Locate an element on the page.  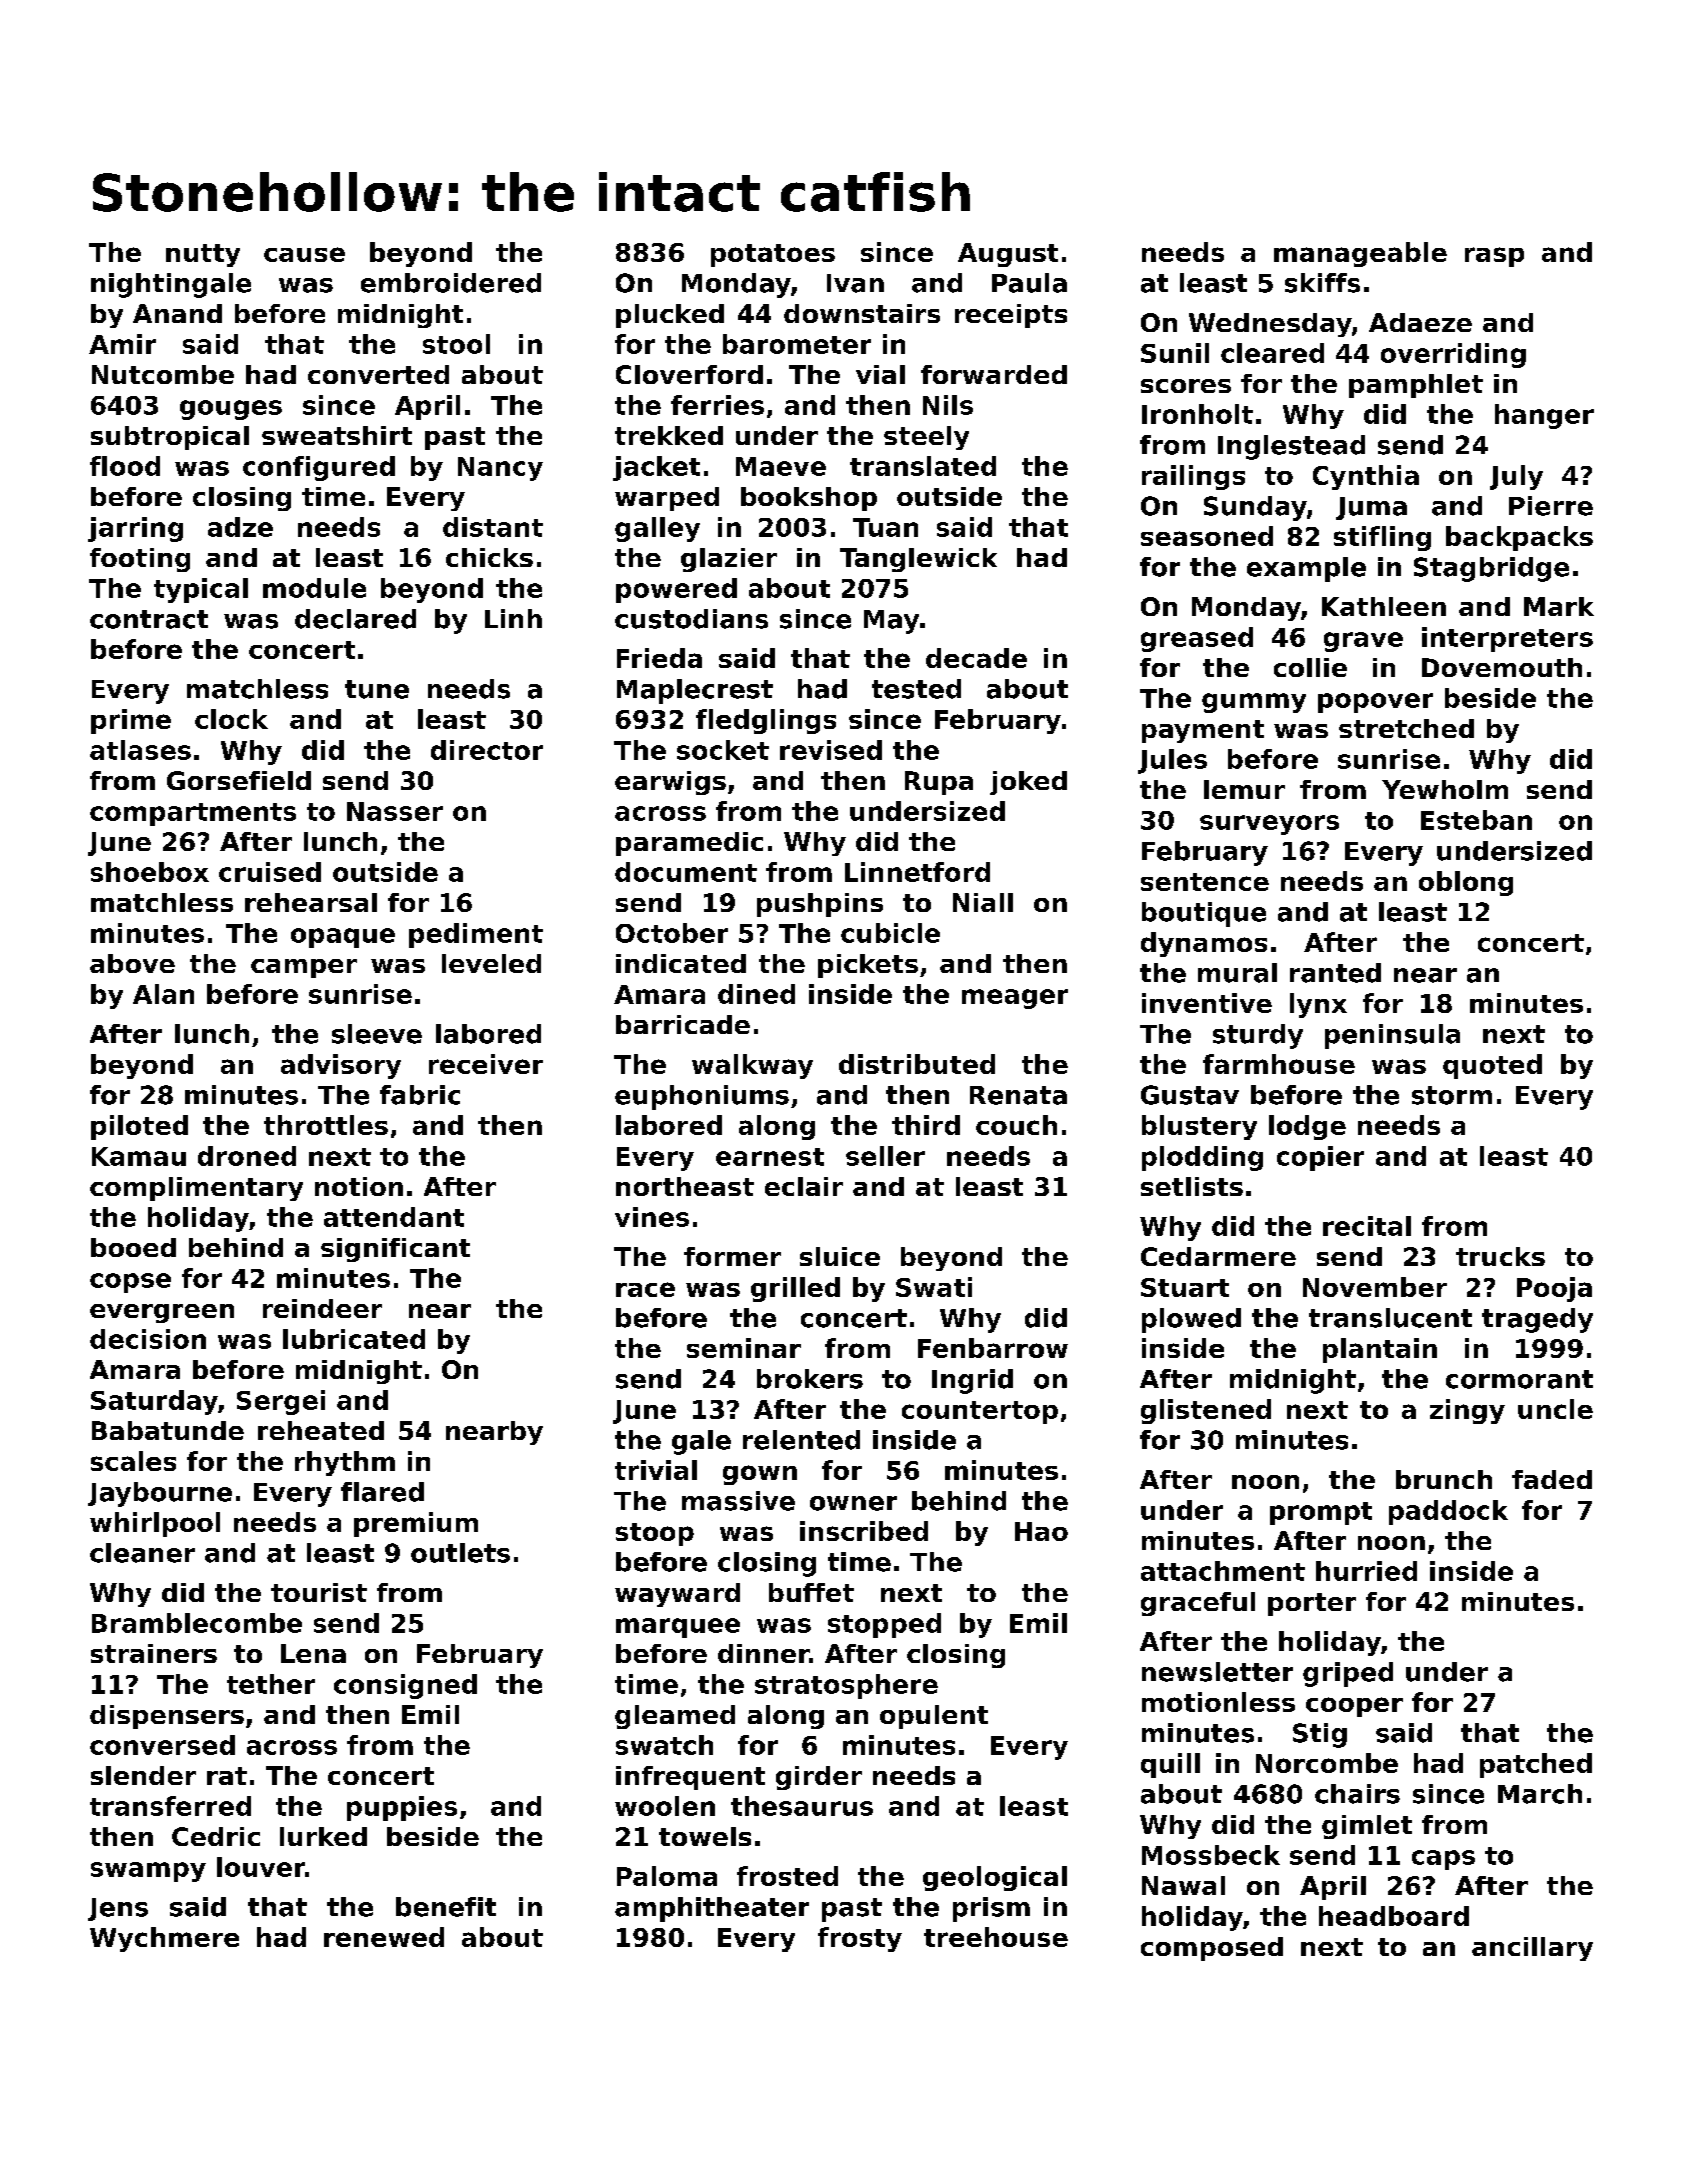
piloted is located at coordinates (139, 1127).
